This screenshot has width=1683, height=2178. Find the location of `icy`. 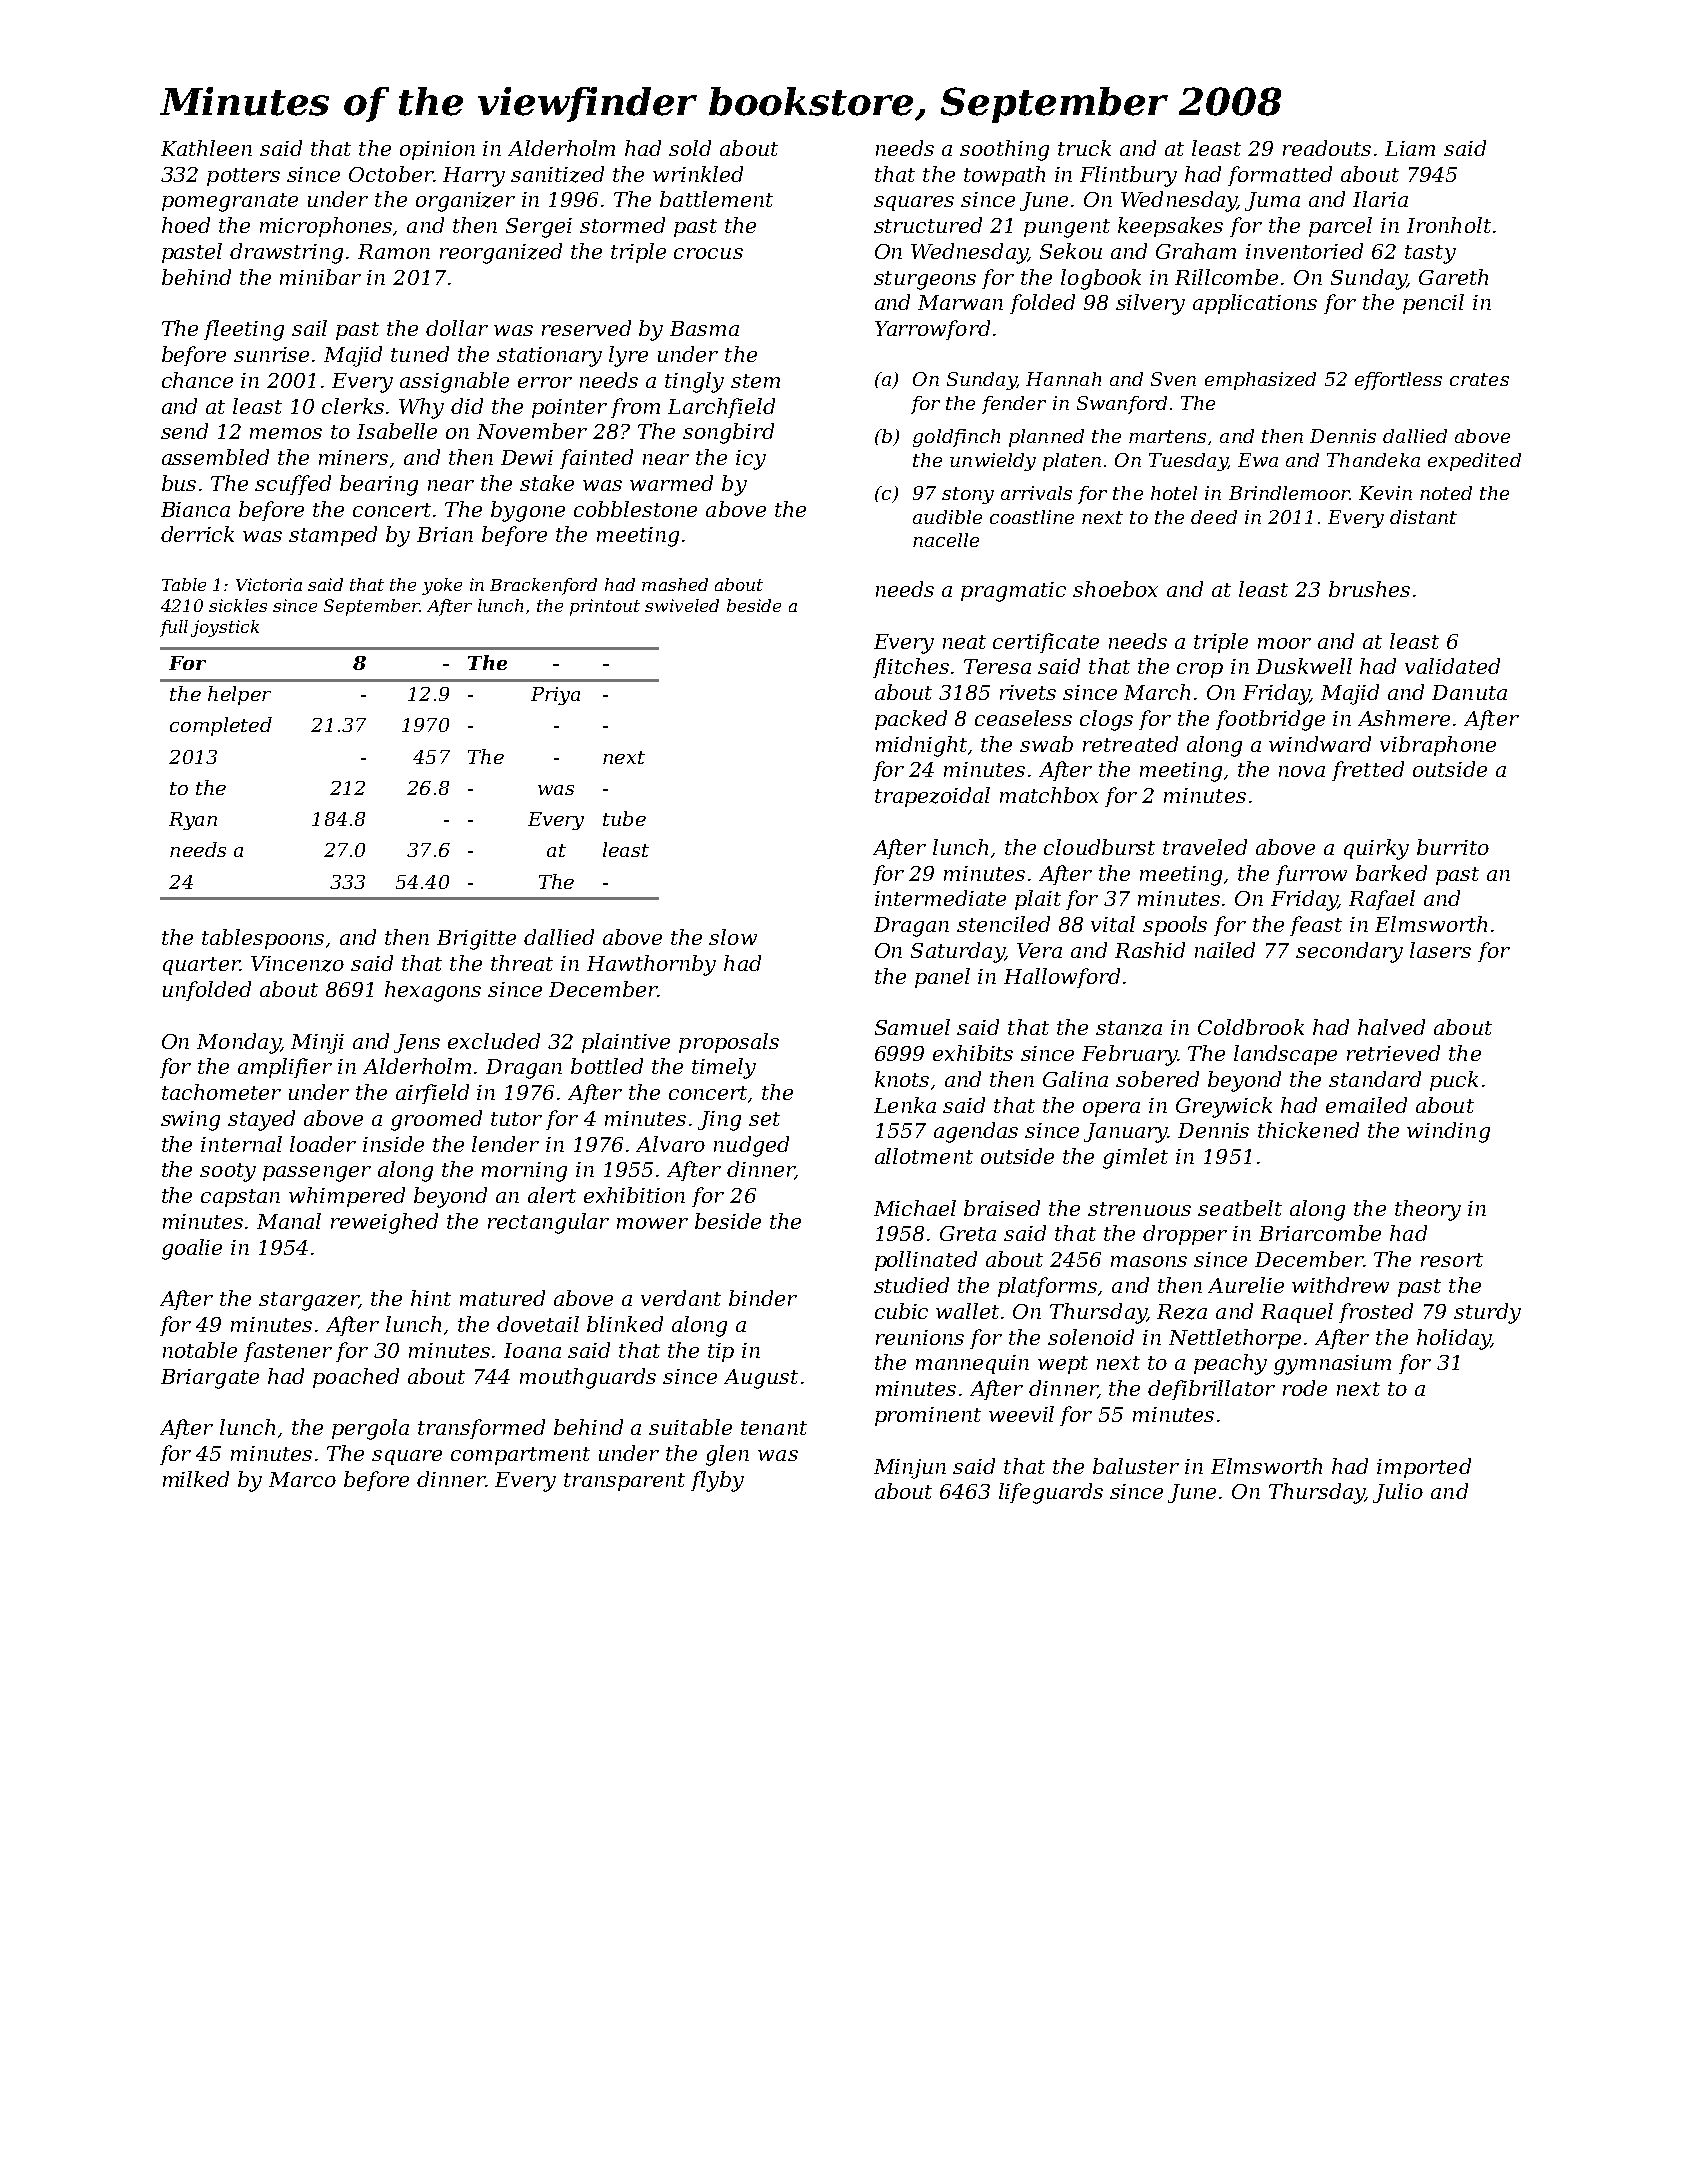

icy is located at coordinates (751, 460).
